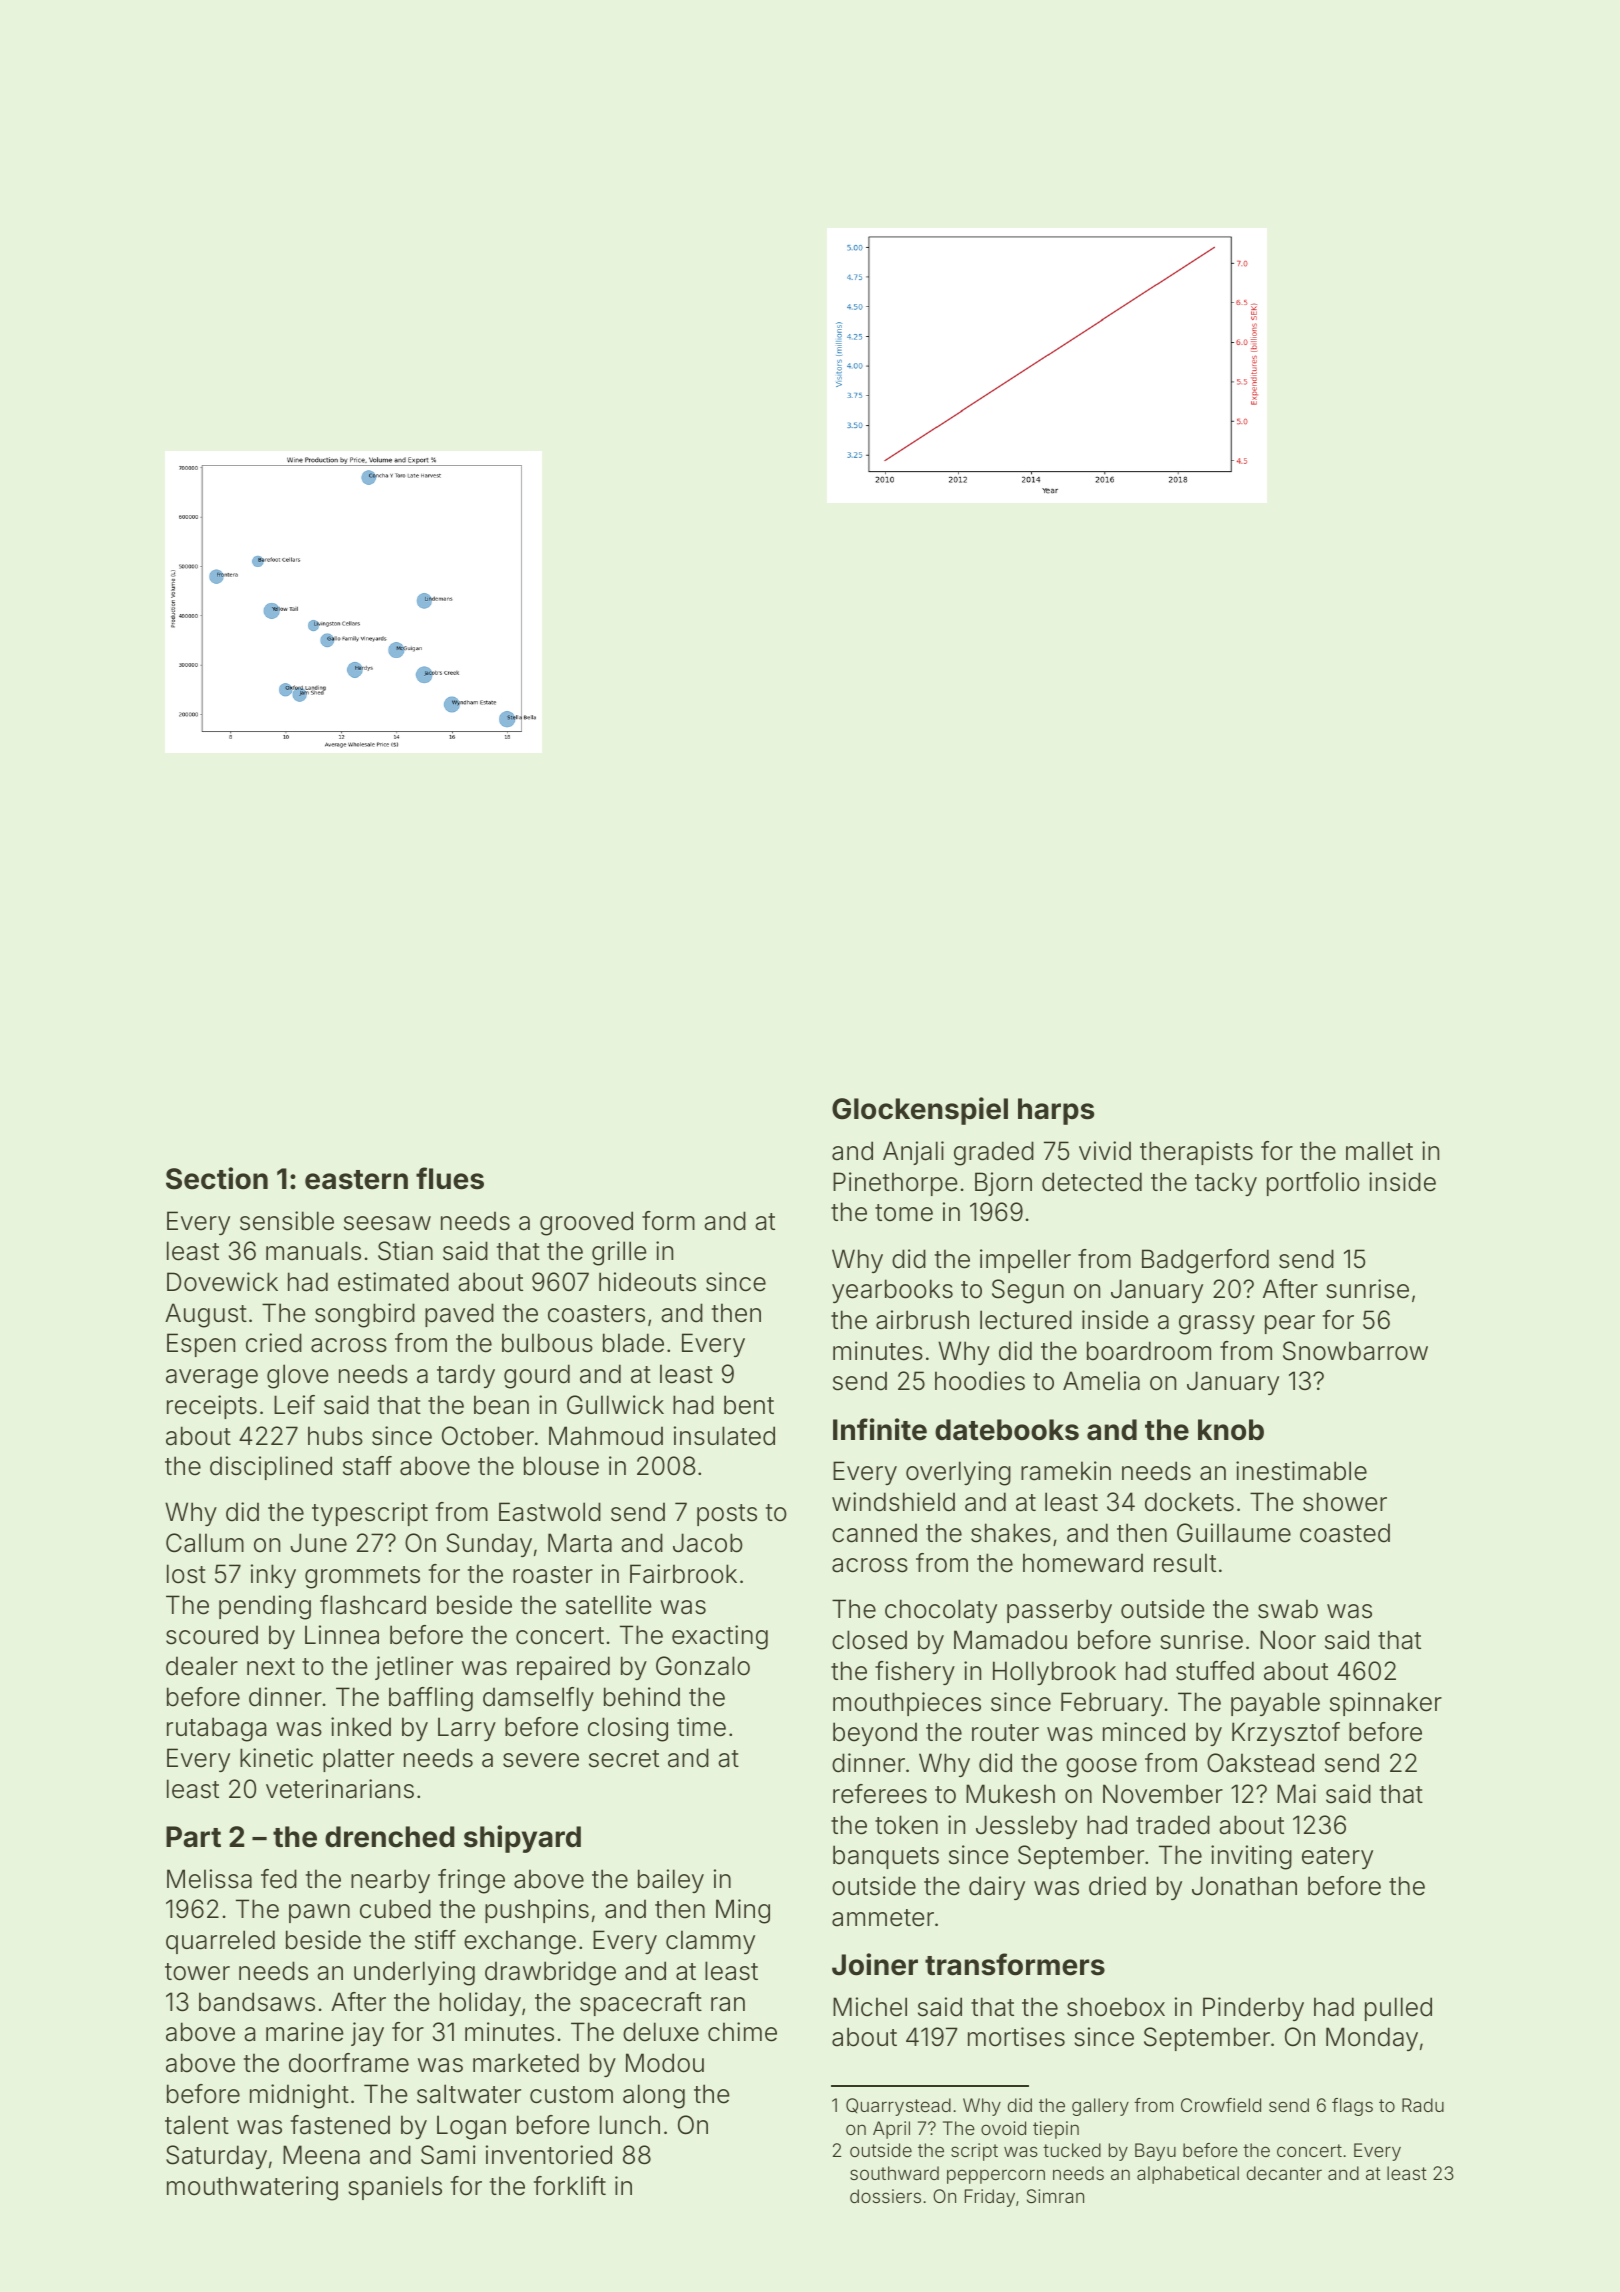 This page has height=2292, width=1620. Describe the element at coordinates (1144, 1732) in the page. I see `minced` at that location.
